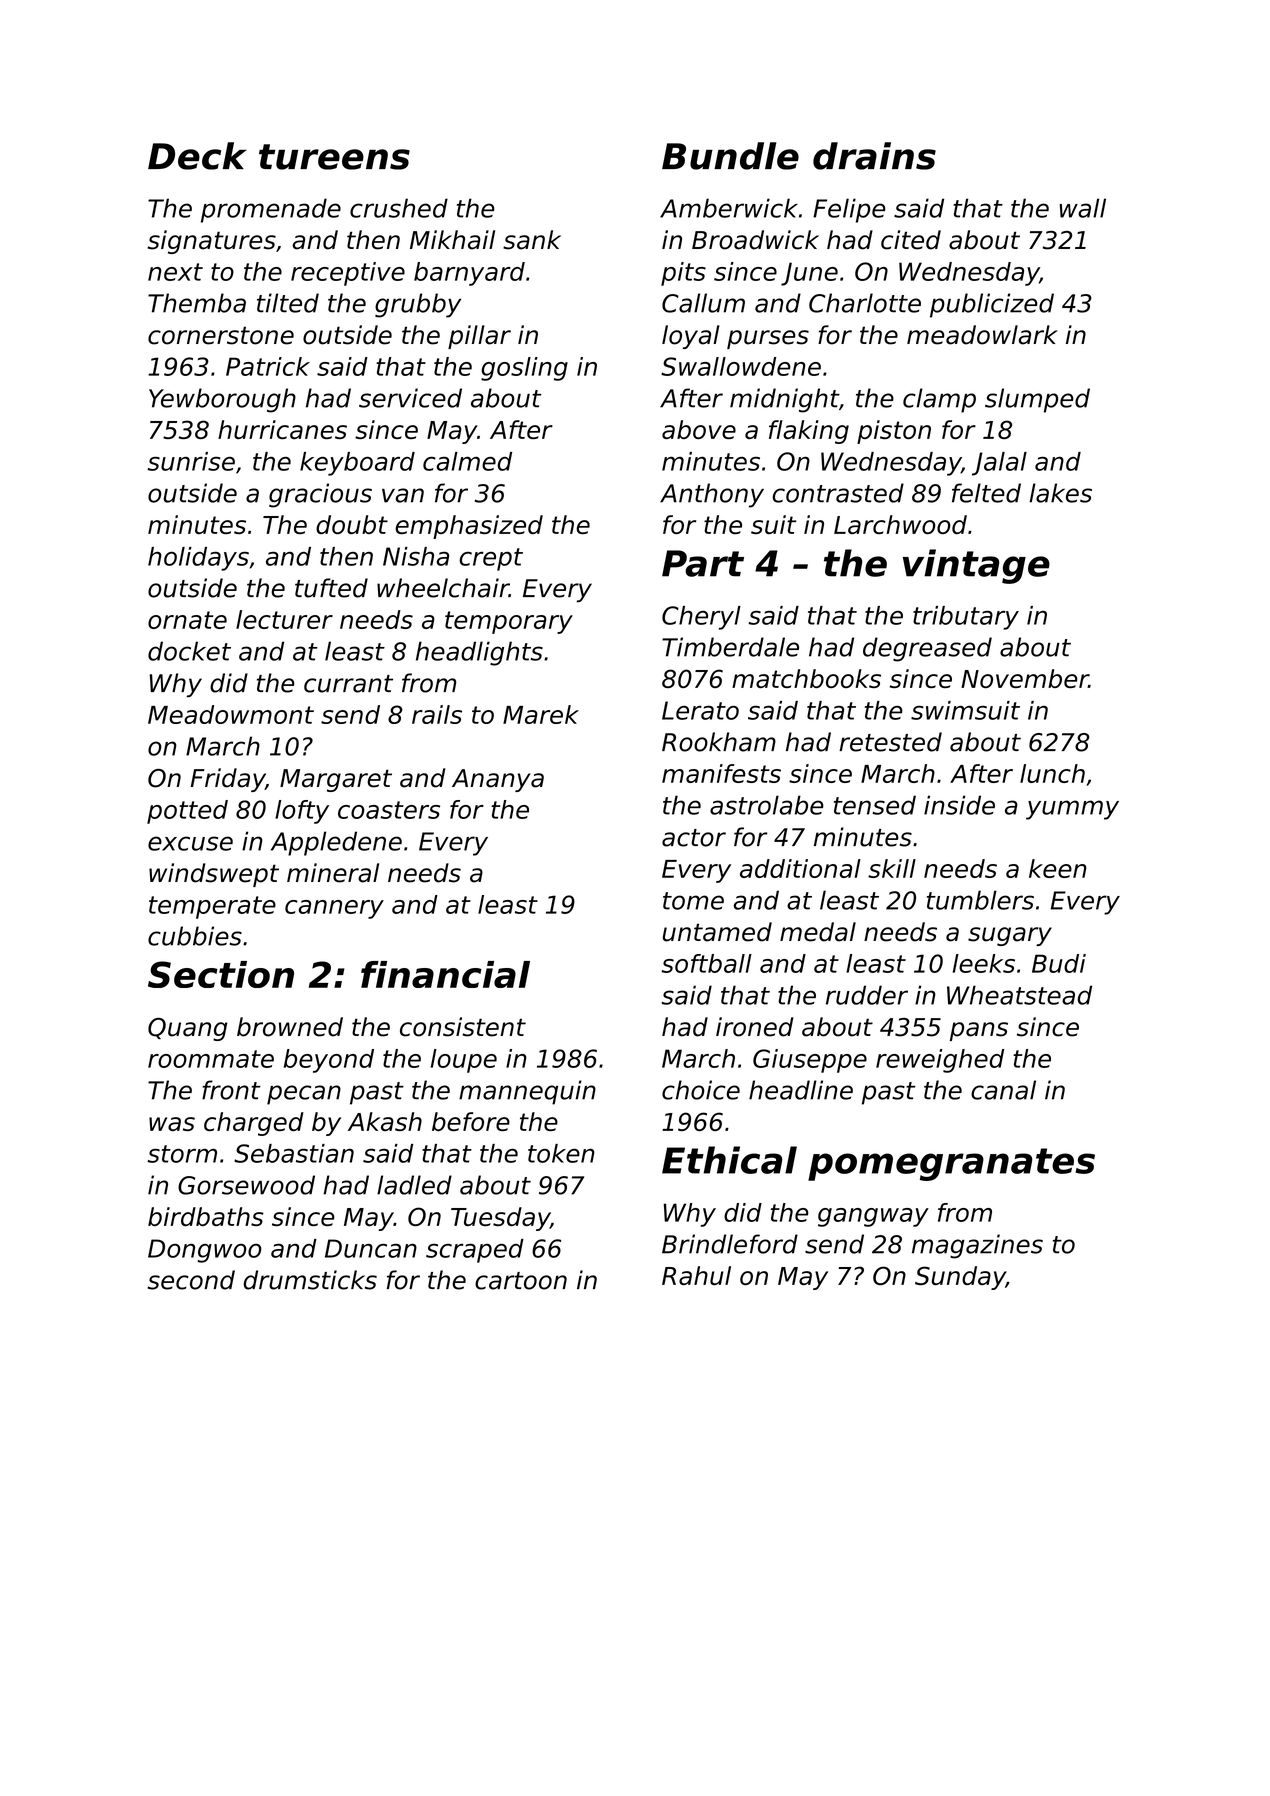 The width and height of the screenshot is (1270, 1796). What do you see at coordinates (1059, 963) in the screenshot?
I see `Budi` at bounding box center [1059, 963].
